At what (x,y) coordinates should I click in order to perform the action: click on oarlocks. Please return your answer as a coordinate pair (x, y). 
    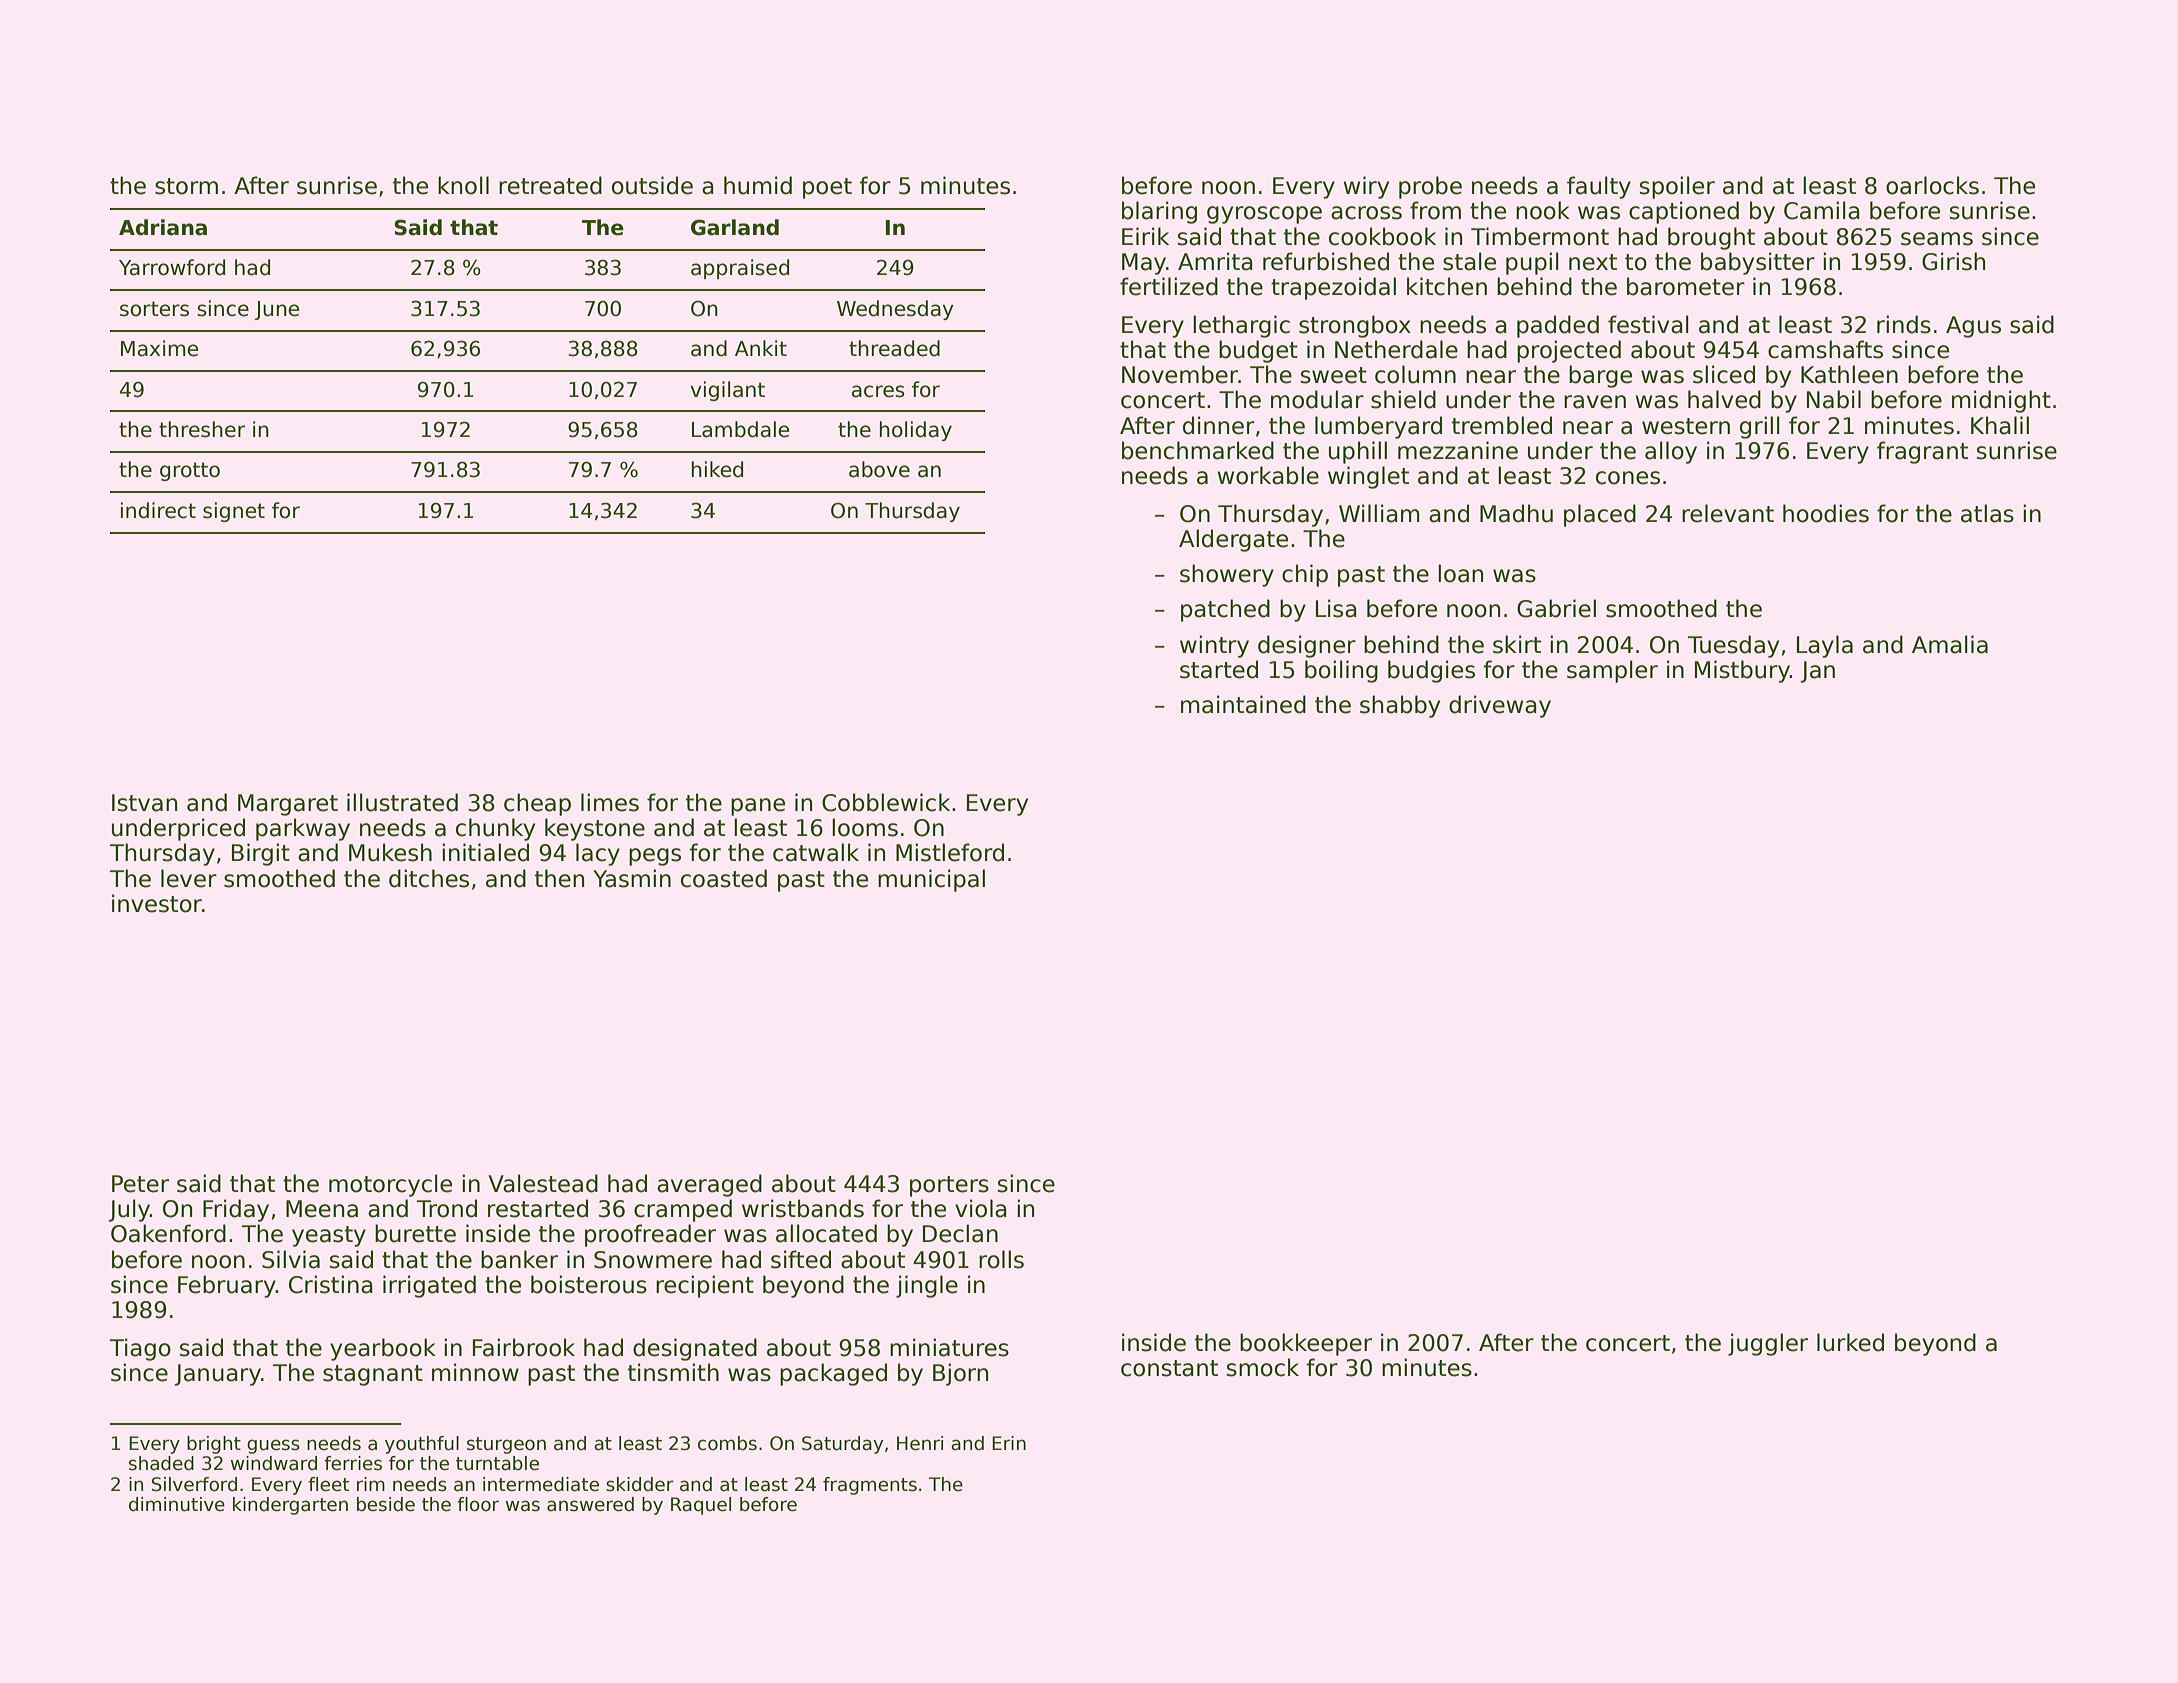
    Looking at the image, I should click on (1932, 185).
